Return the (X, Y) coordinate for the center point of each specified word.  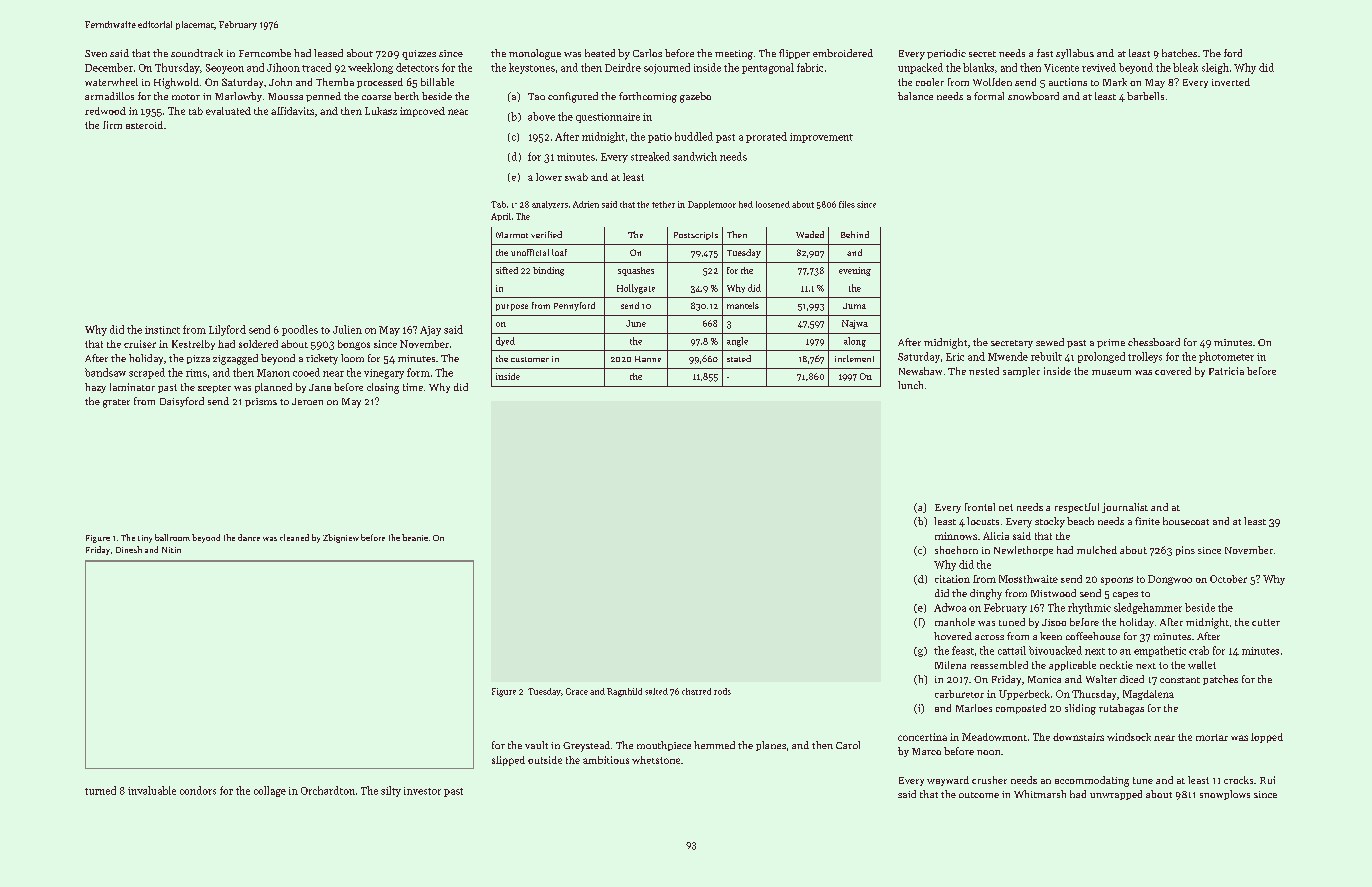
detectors (417, 67)
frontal (980, 507)
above (541, 116)
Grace (577, 691)
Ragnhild (624, 692)
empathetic (1160, 651)
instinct (162, 330)
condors (198, 790)
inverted (1231, 82)
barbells (1145, 96)
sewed (1050, 342)
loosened (773, 204)
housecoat (1186, 521)
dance (249, 537)
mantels (743, 305)
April (501, 217)
